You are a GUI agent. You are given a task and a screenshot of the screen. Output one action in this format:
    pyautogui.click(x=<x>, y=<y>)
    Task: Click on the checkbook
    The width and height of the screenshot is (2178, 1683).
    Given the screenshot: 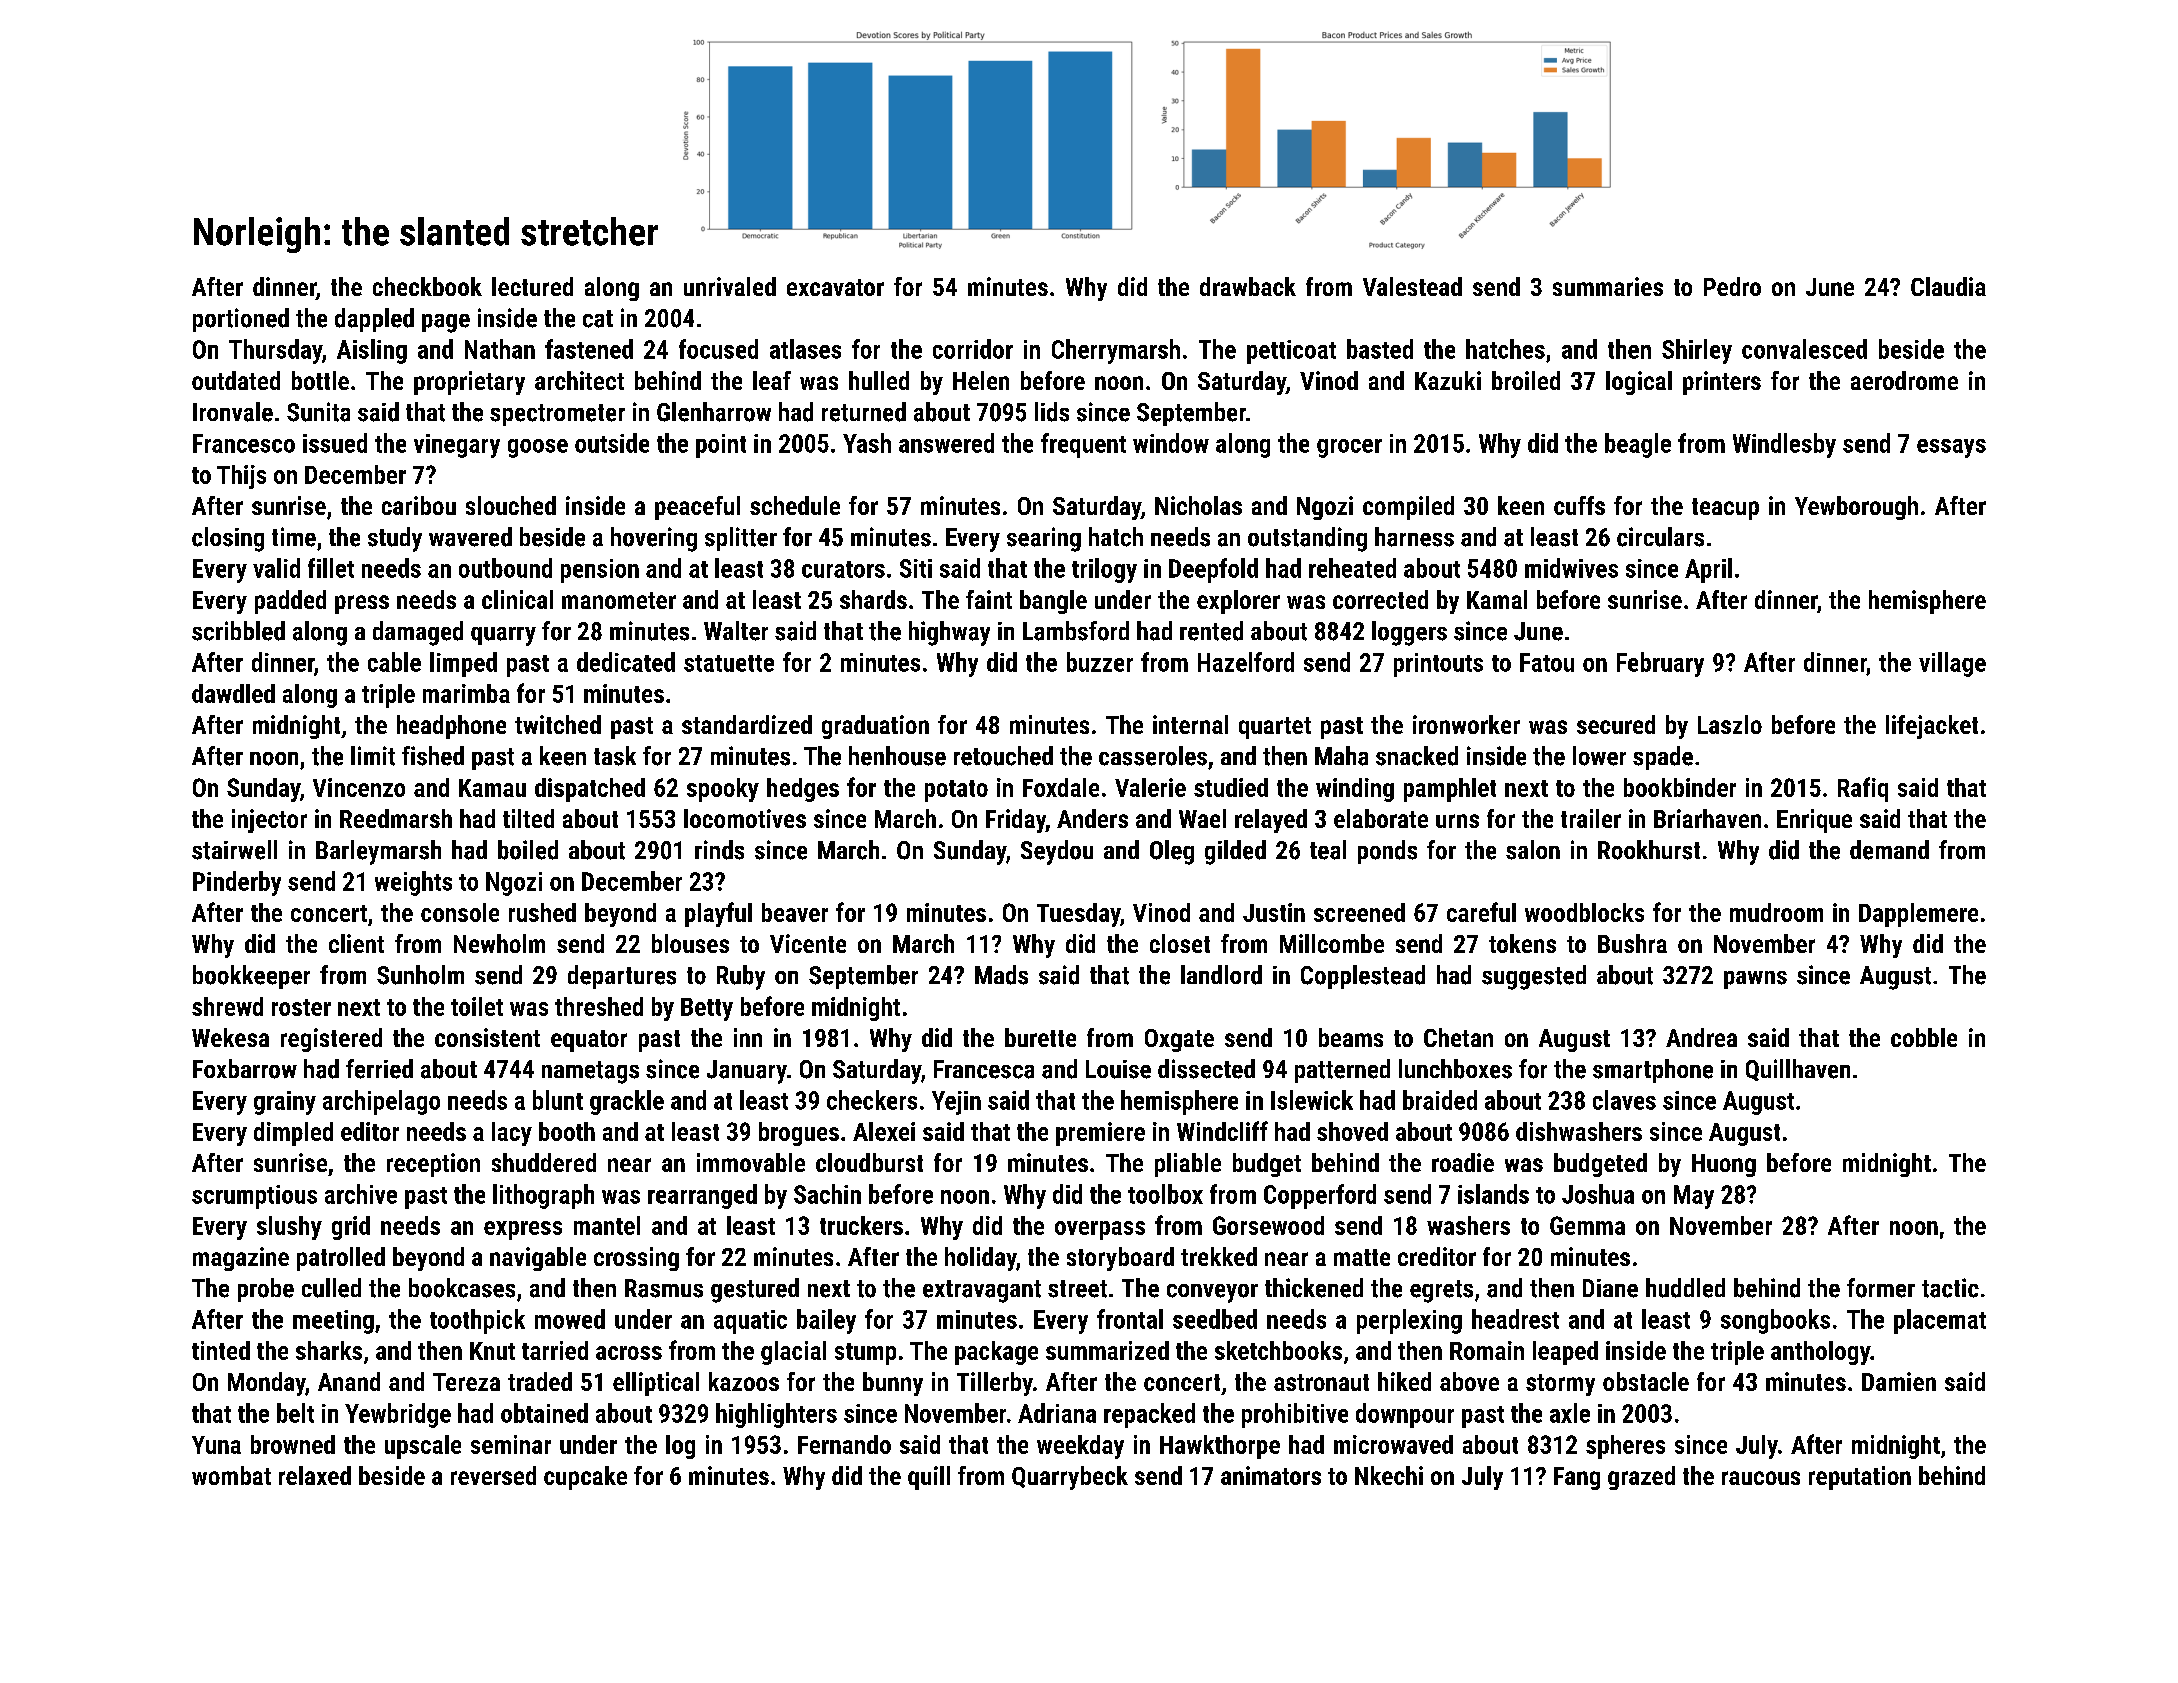 What is the action you would take?
    pyautogui.click(x=427, y=286)
